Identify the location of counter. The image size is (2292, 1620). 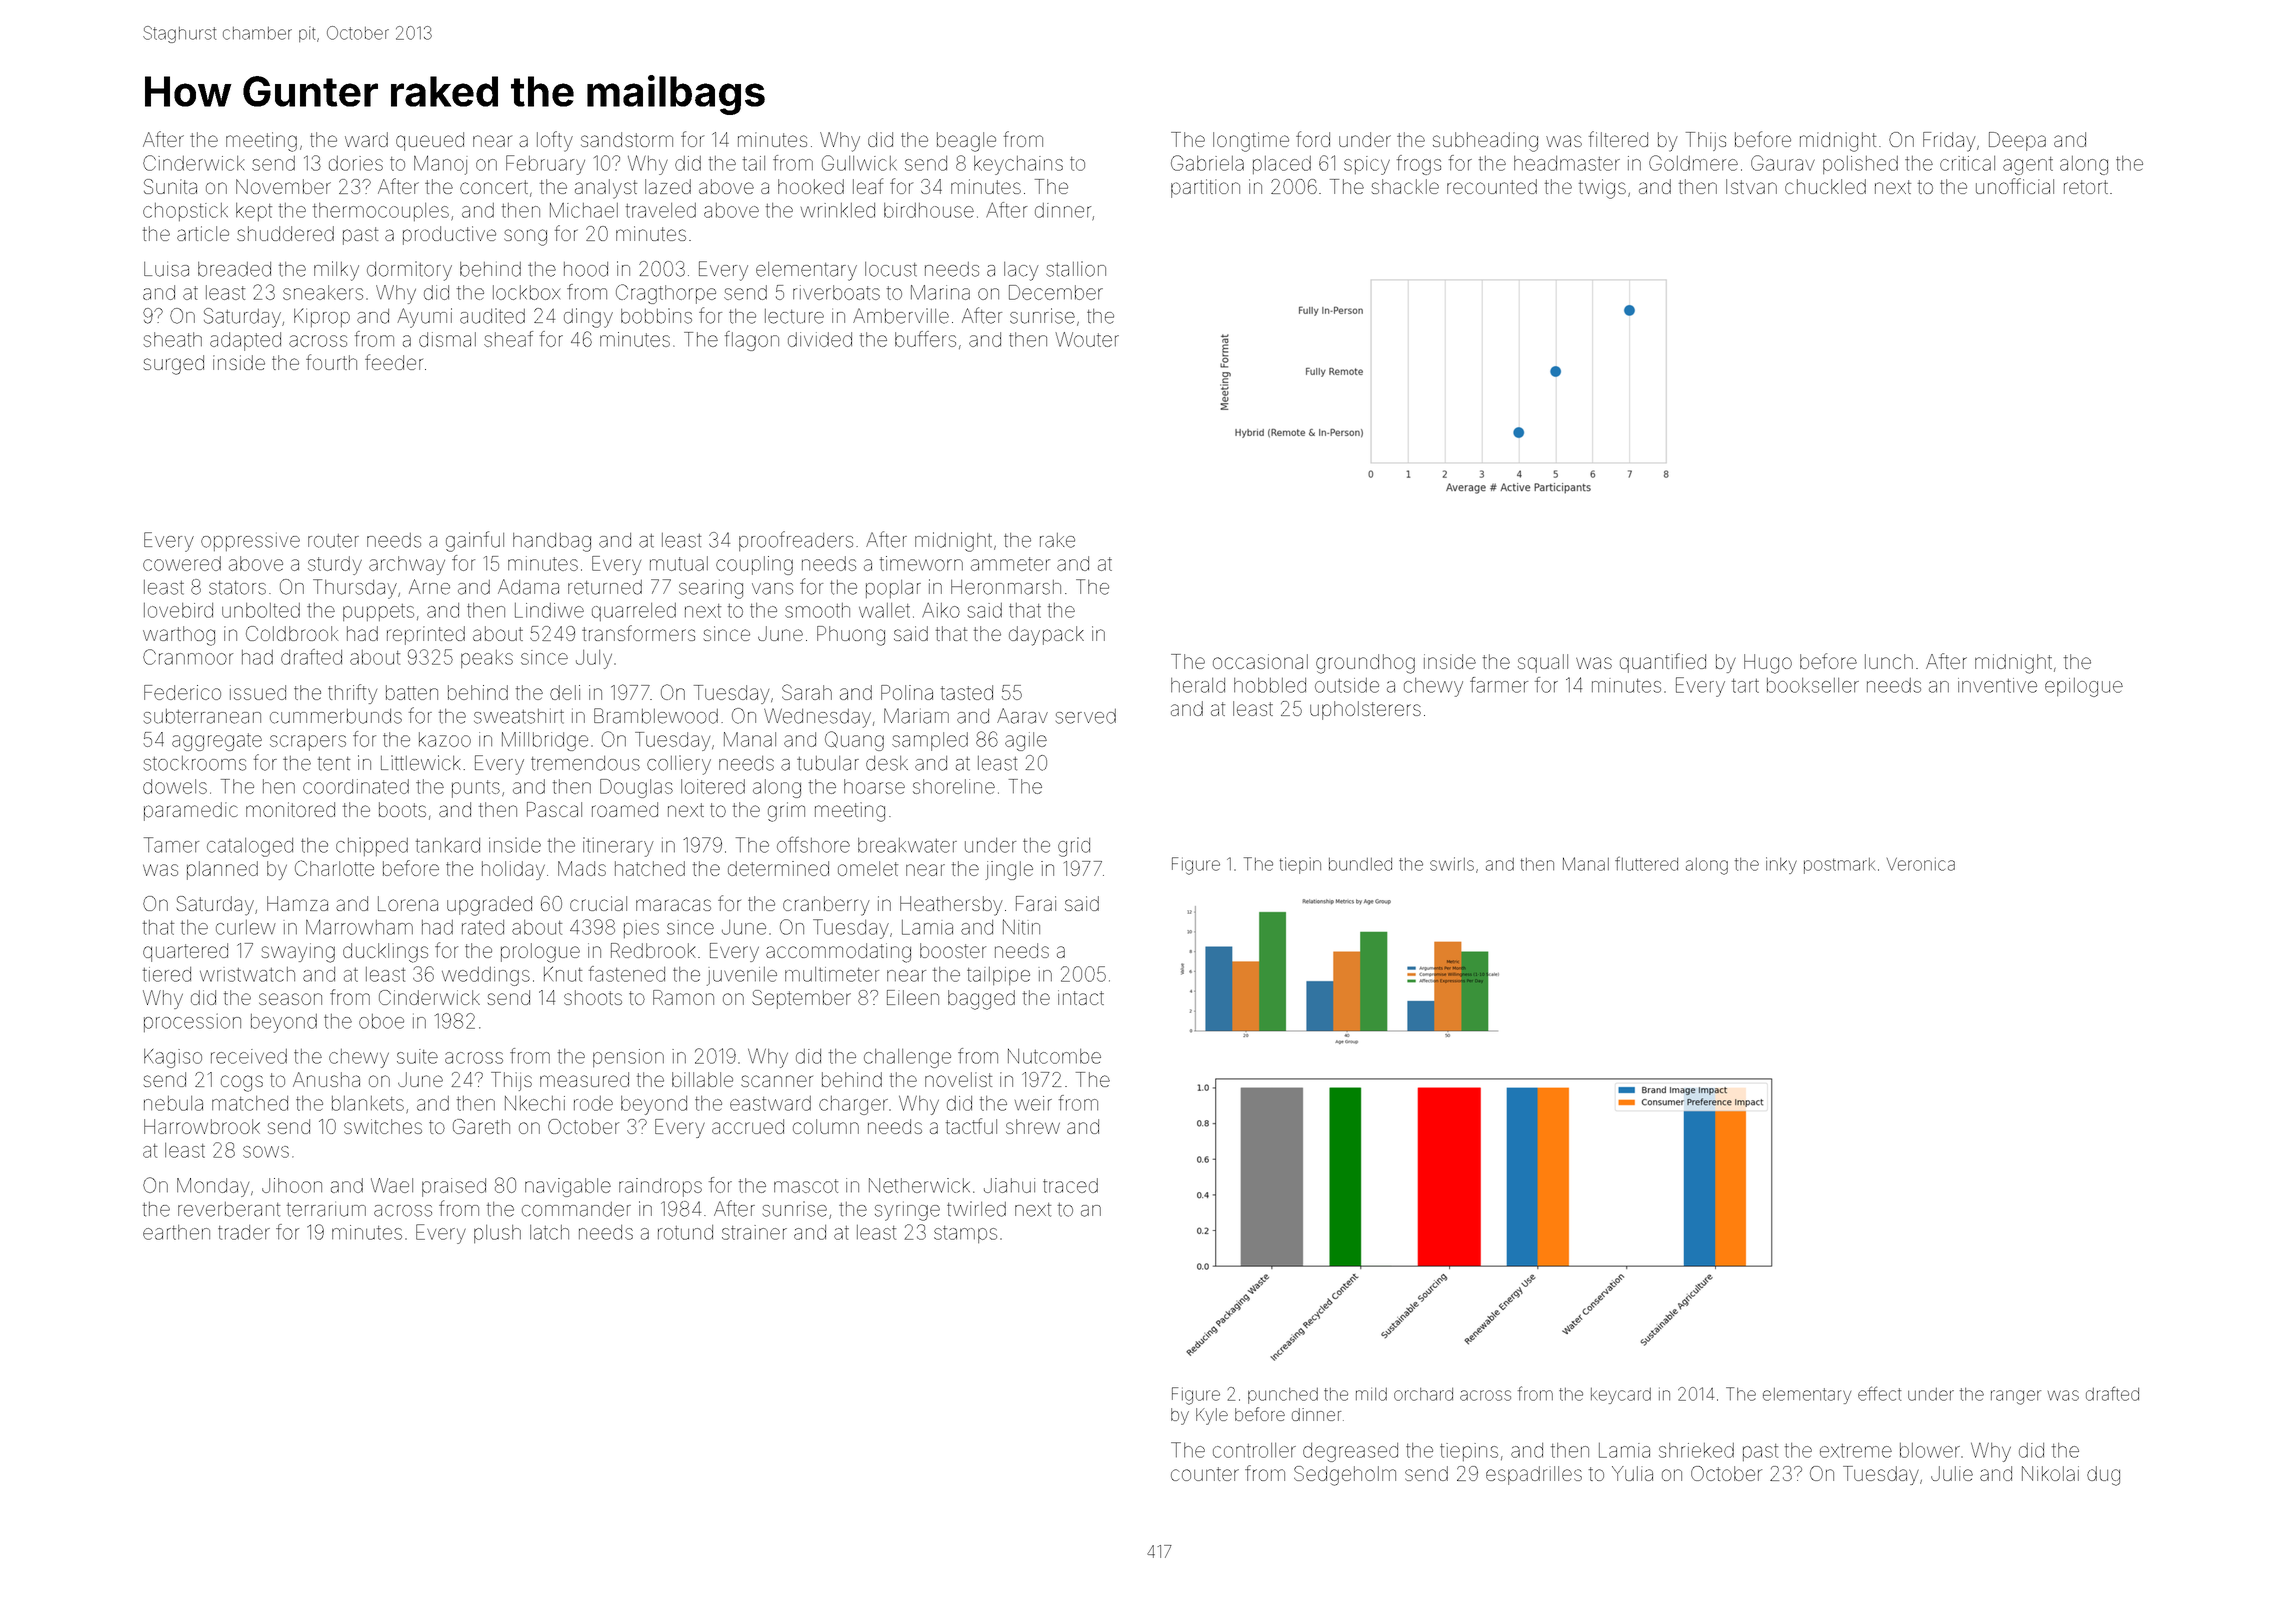
(1205, 1474).
